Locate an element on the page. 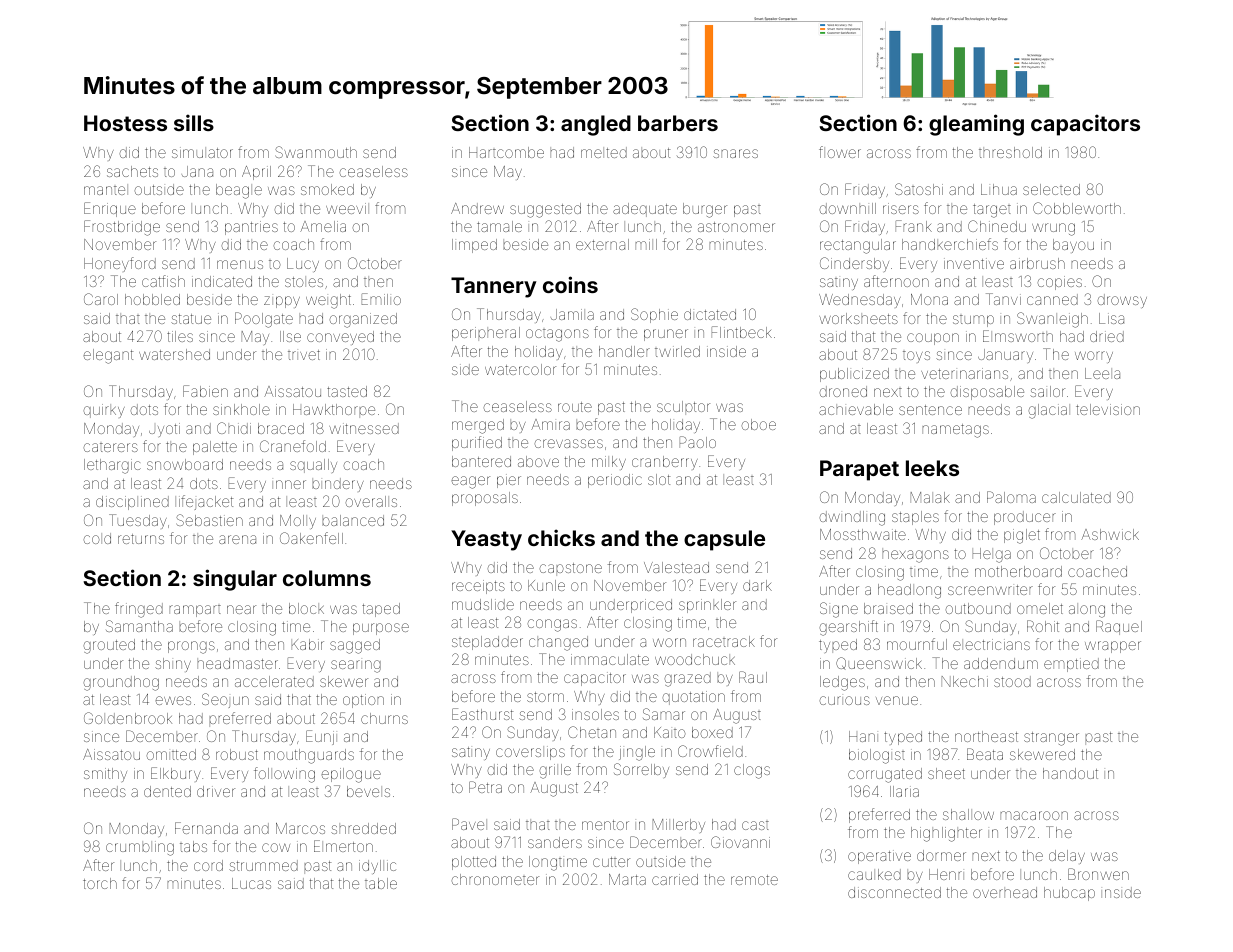  selected is located at coordinates (1051, 189).
